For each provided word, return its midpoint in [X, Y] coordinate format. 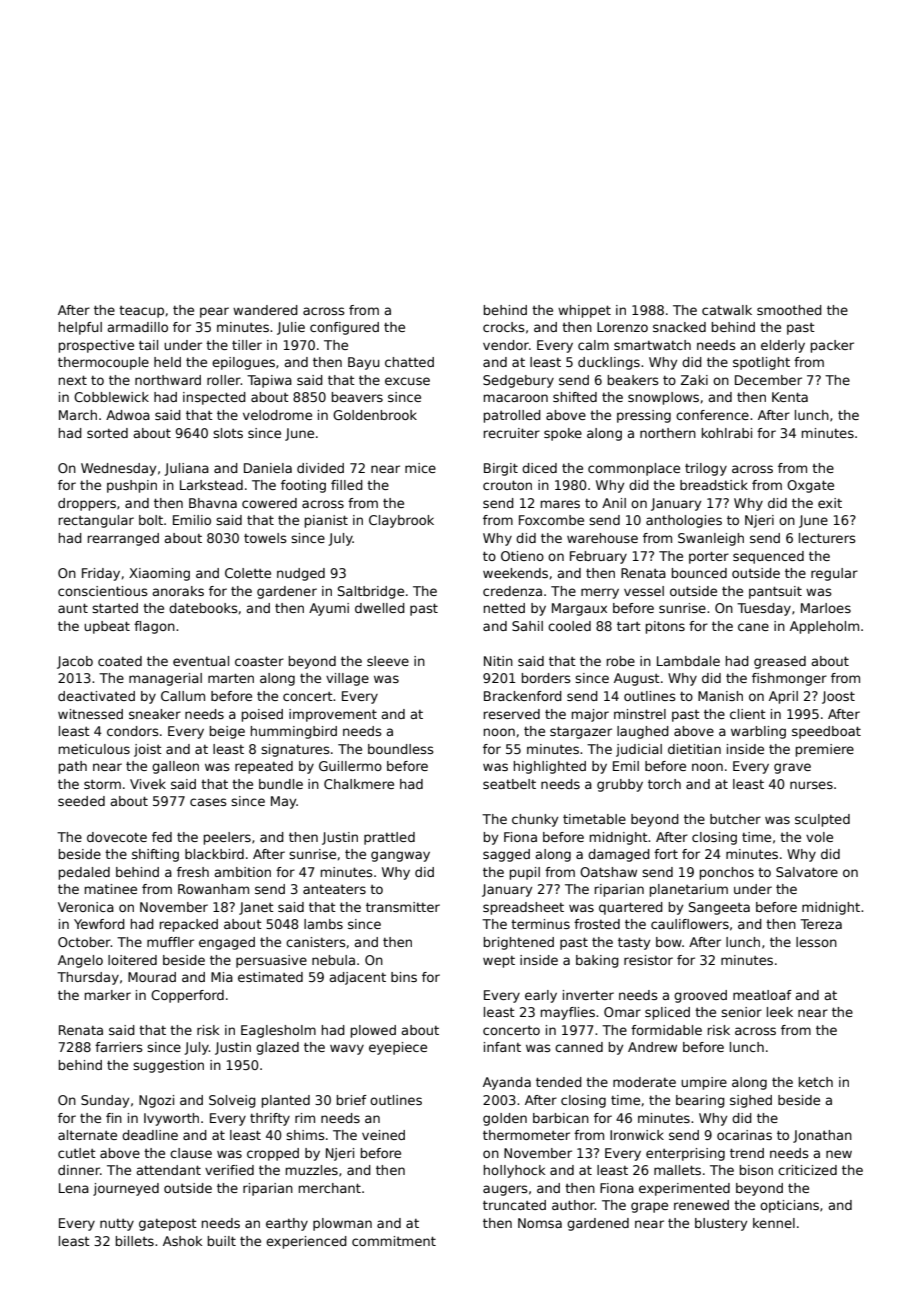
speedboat [826, 732]
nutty [117, 1225]
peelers [227, 838]
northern [668, 433]
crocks [504, 327]
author [573, 1205]
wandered [265, 310]
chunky [535, 820]
